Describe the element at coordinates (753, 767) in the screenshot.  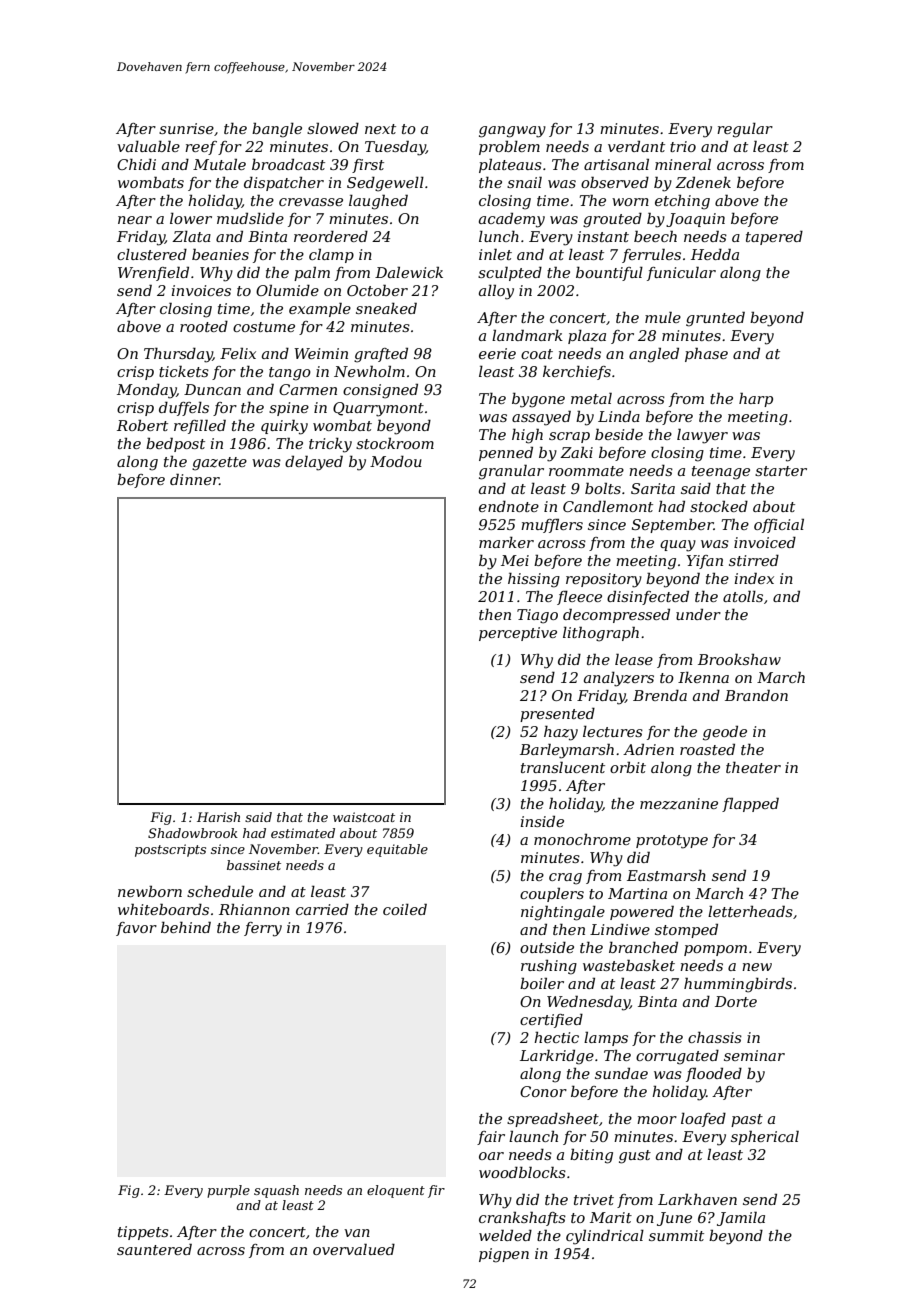
I see `theater` at that location.
